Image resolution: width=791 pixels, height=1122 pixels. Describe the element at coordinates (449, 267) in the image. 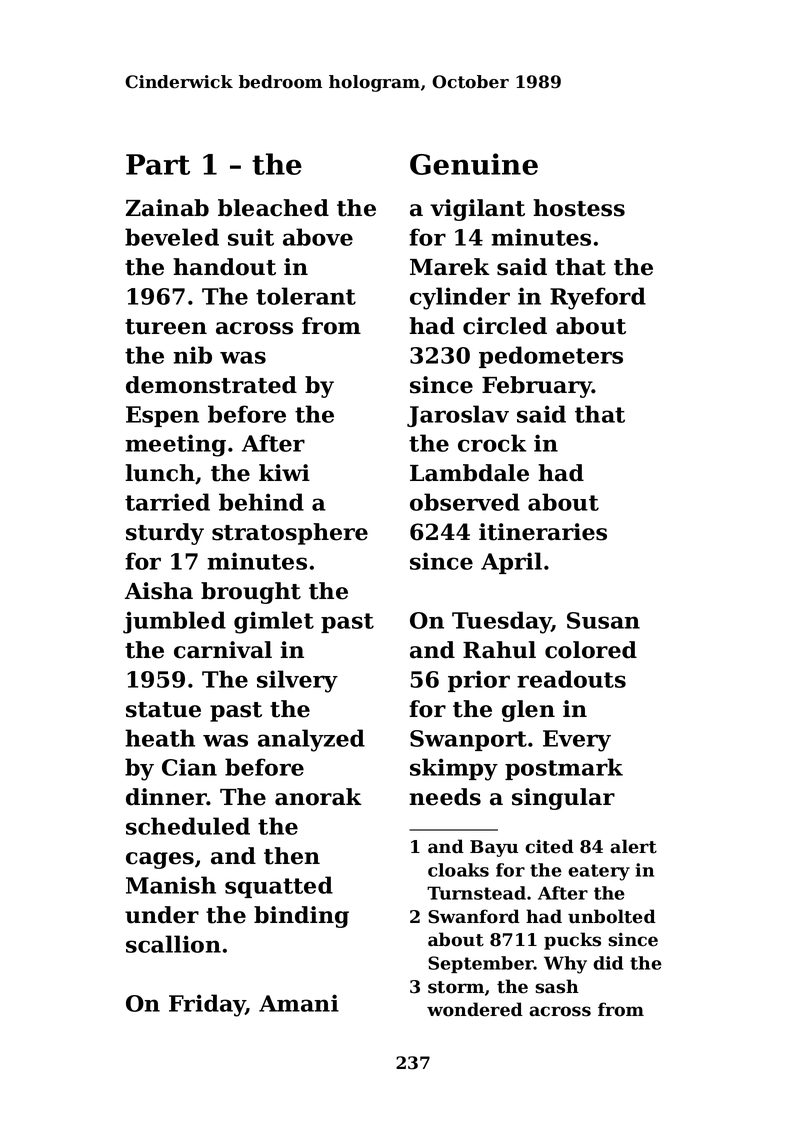

I see `Marek` at that location.
